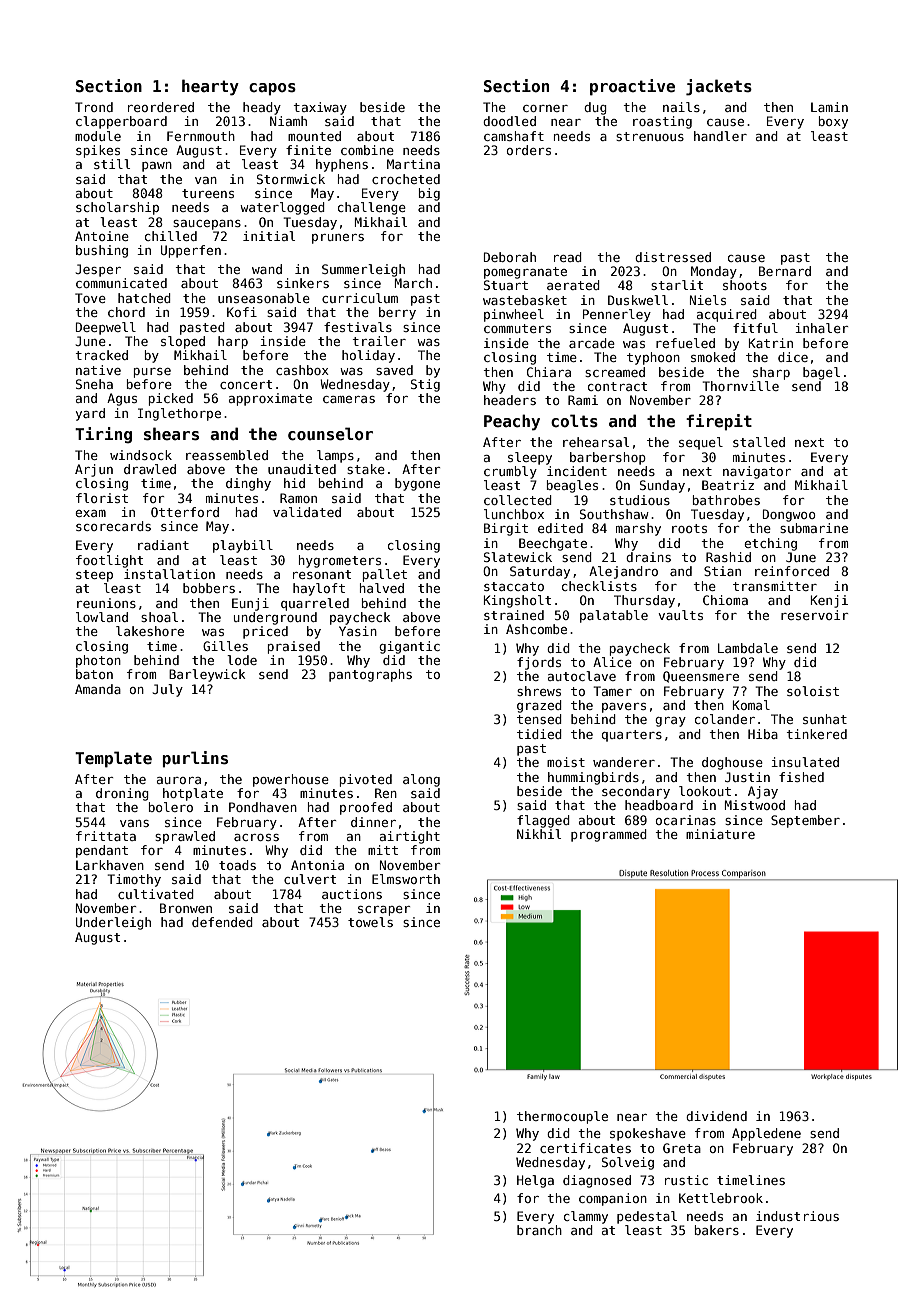  What do you see at coordinates (535, 1181) in the screenshot?
I see `Helga` at bounding box center [535, 1181].
